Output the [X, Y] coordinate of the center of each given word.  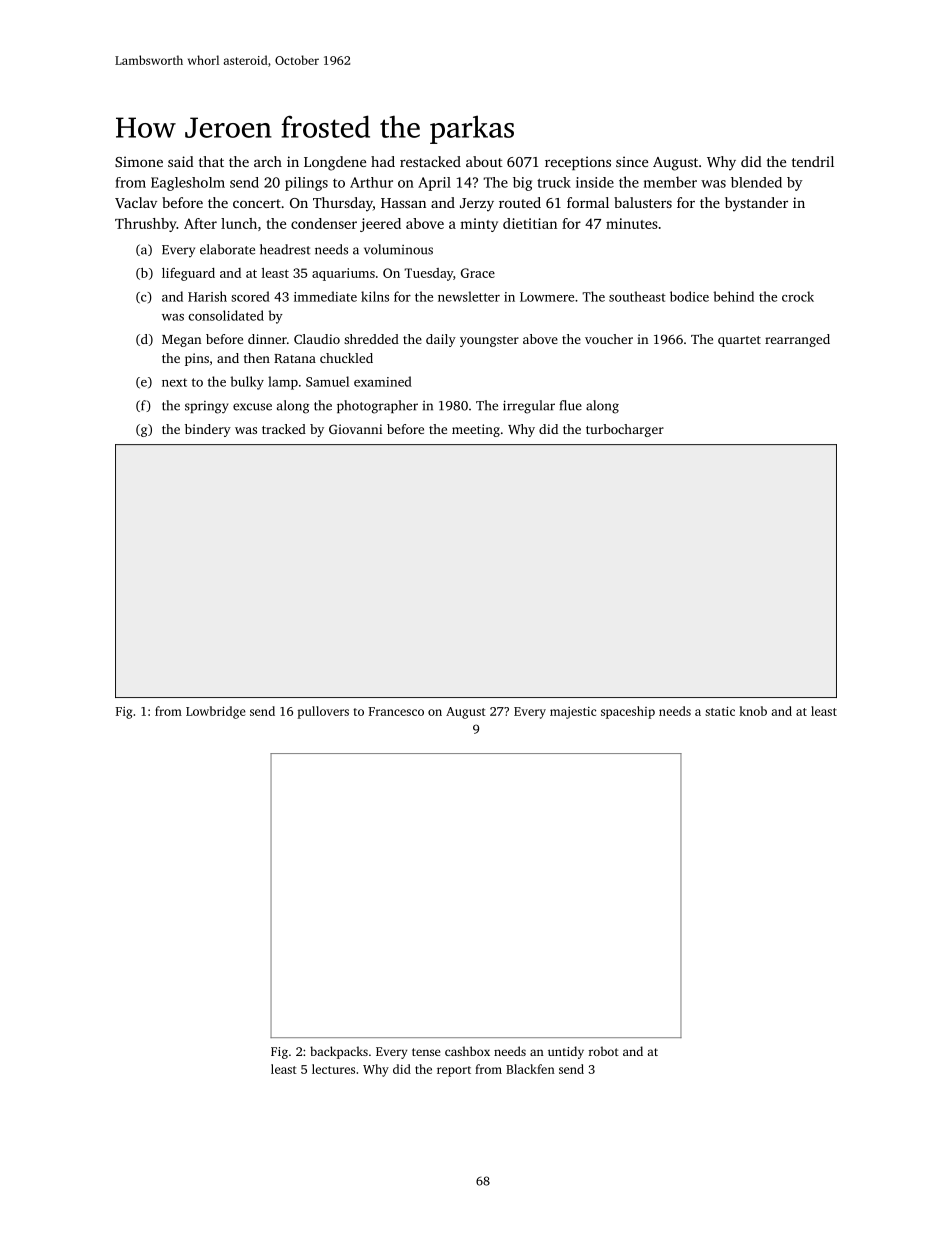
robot [604, 1051]
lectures [333, 1069]
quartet [739, 341]
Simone [139, 161]
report [454, 1071]
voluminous [398, 249]
